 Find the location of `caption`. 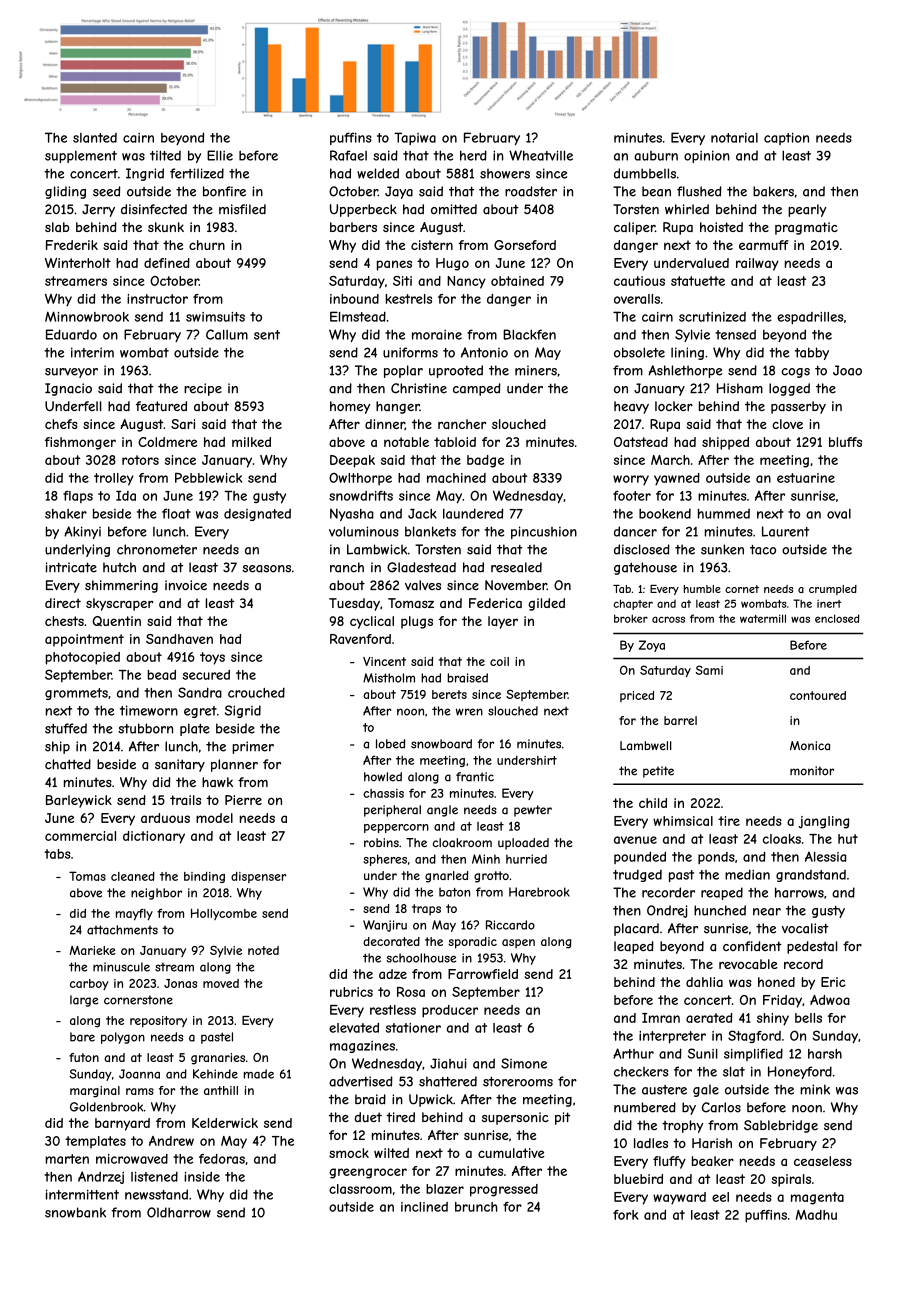

caption is located at coordinates (786, 139).
